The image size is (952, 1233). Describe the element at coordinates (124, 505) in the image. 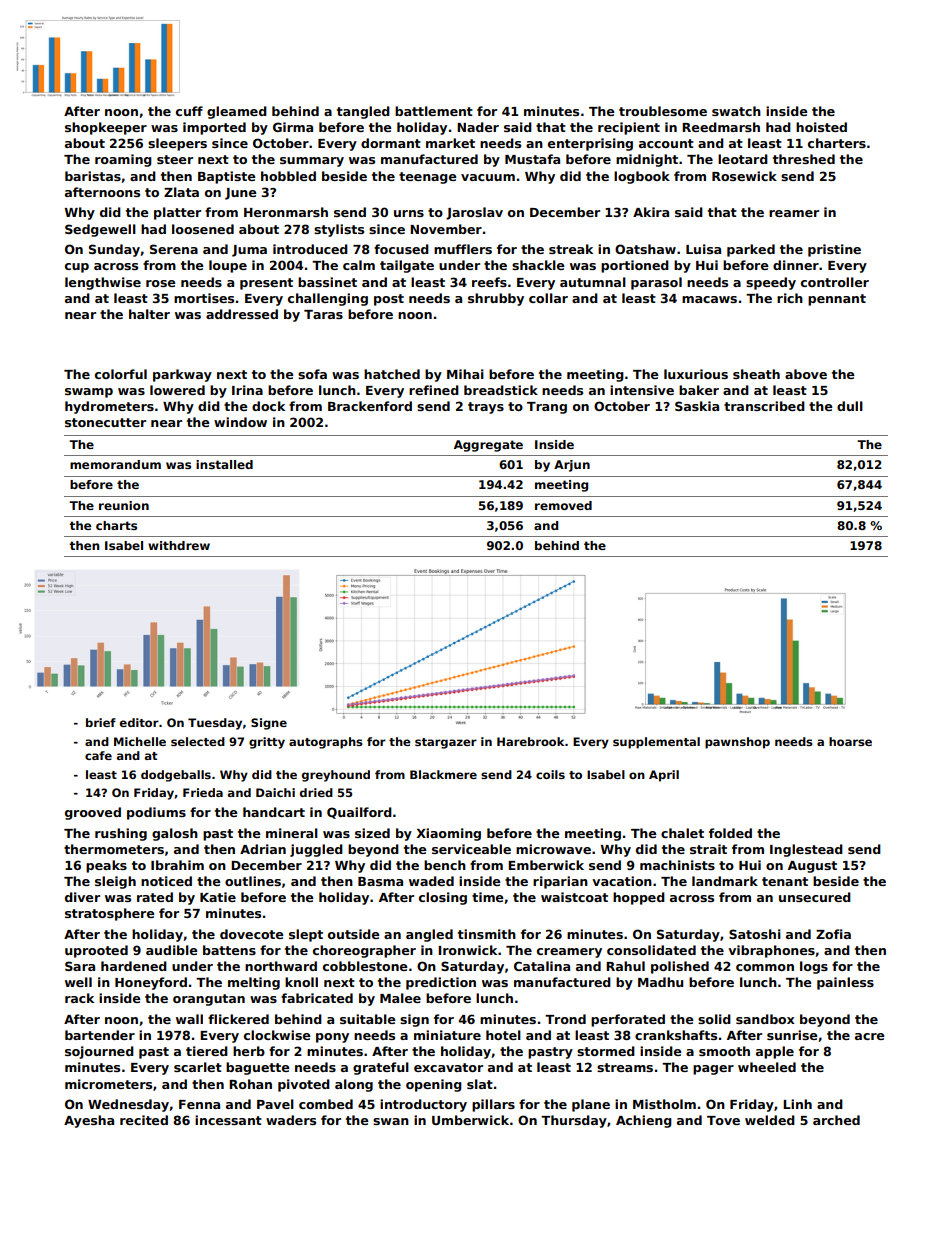

I see `reunion` at that location.
